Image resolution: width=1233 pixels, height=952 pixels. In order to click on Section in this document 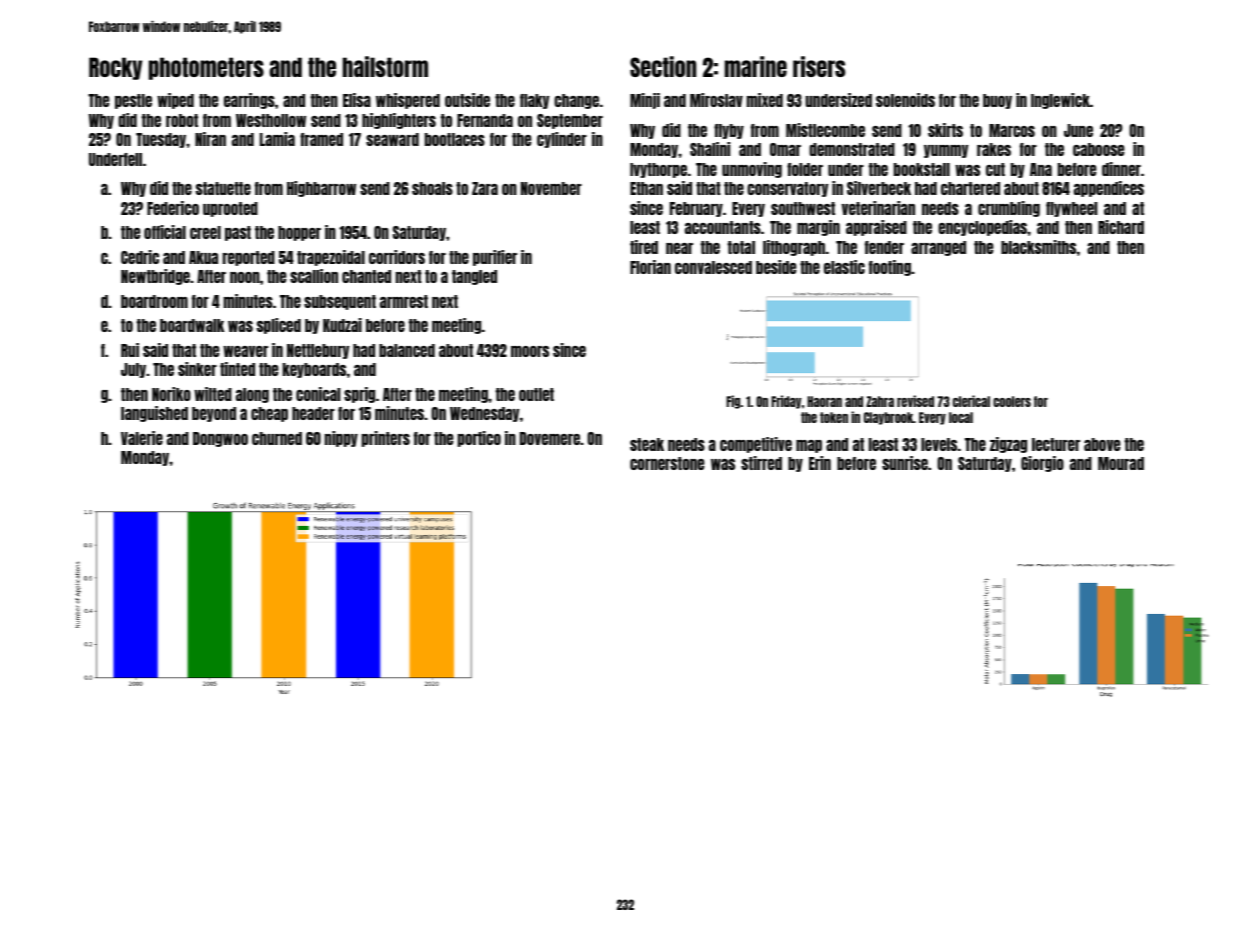, I will do `click(663, 66)`.
